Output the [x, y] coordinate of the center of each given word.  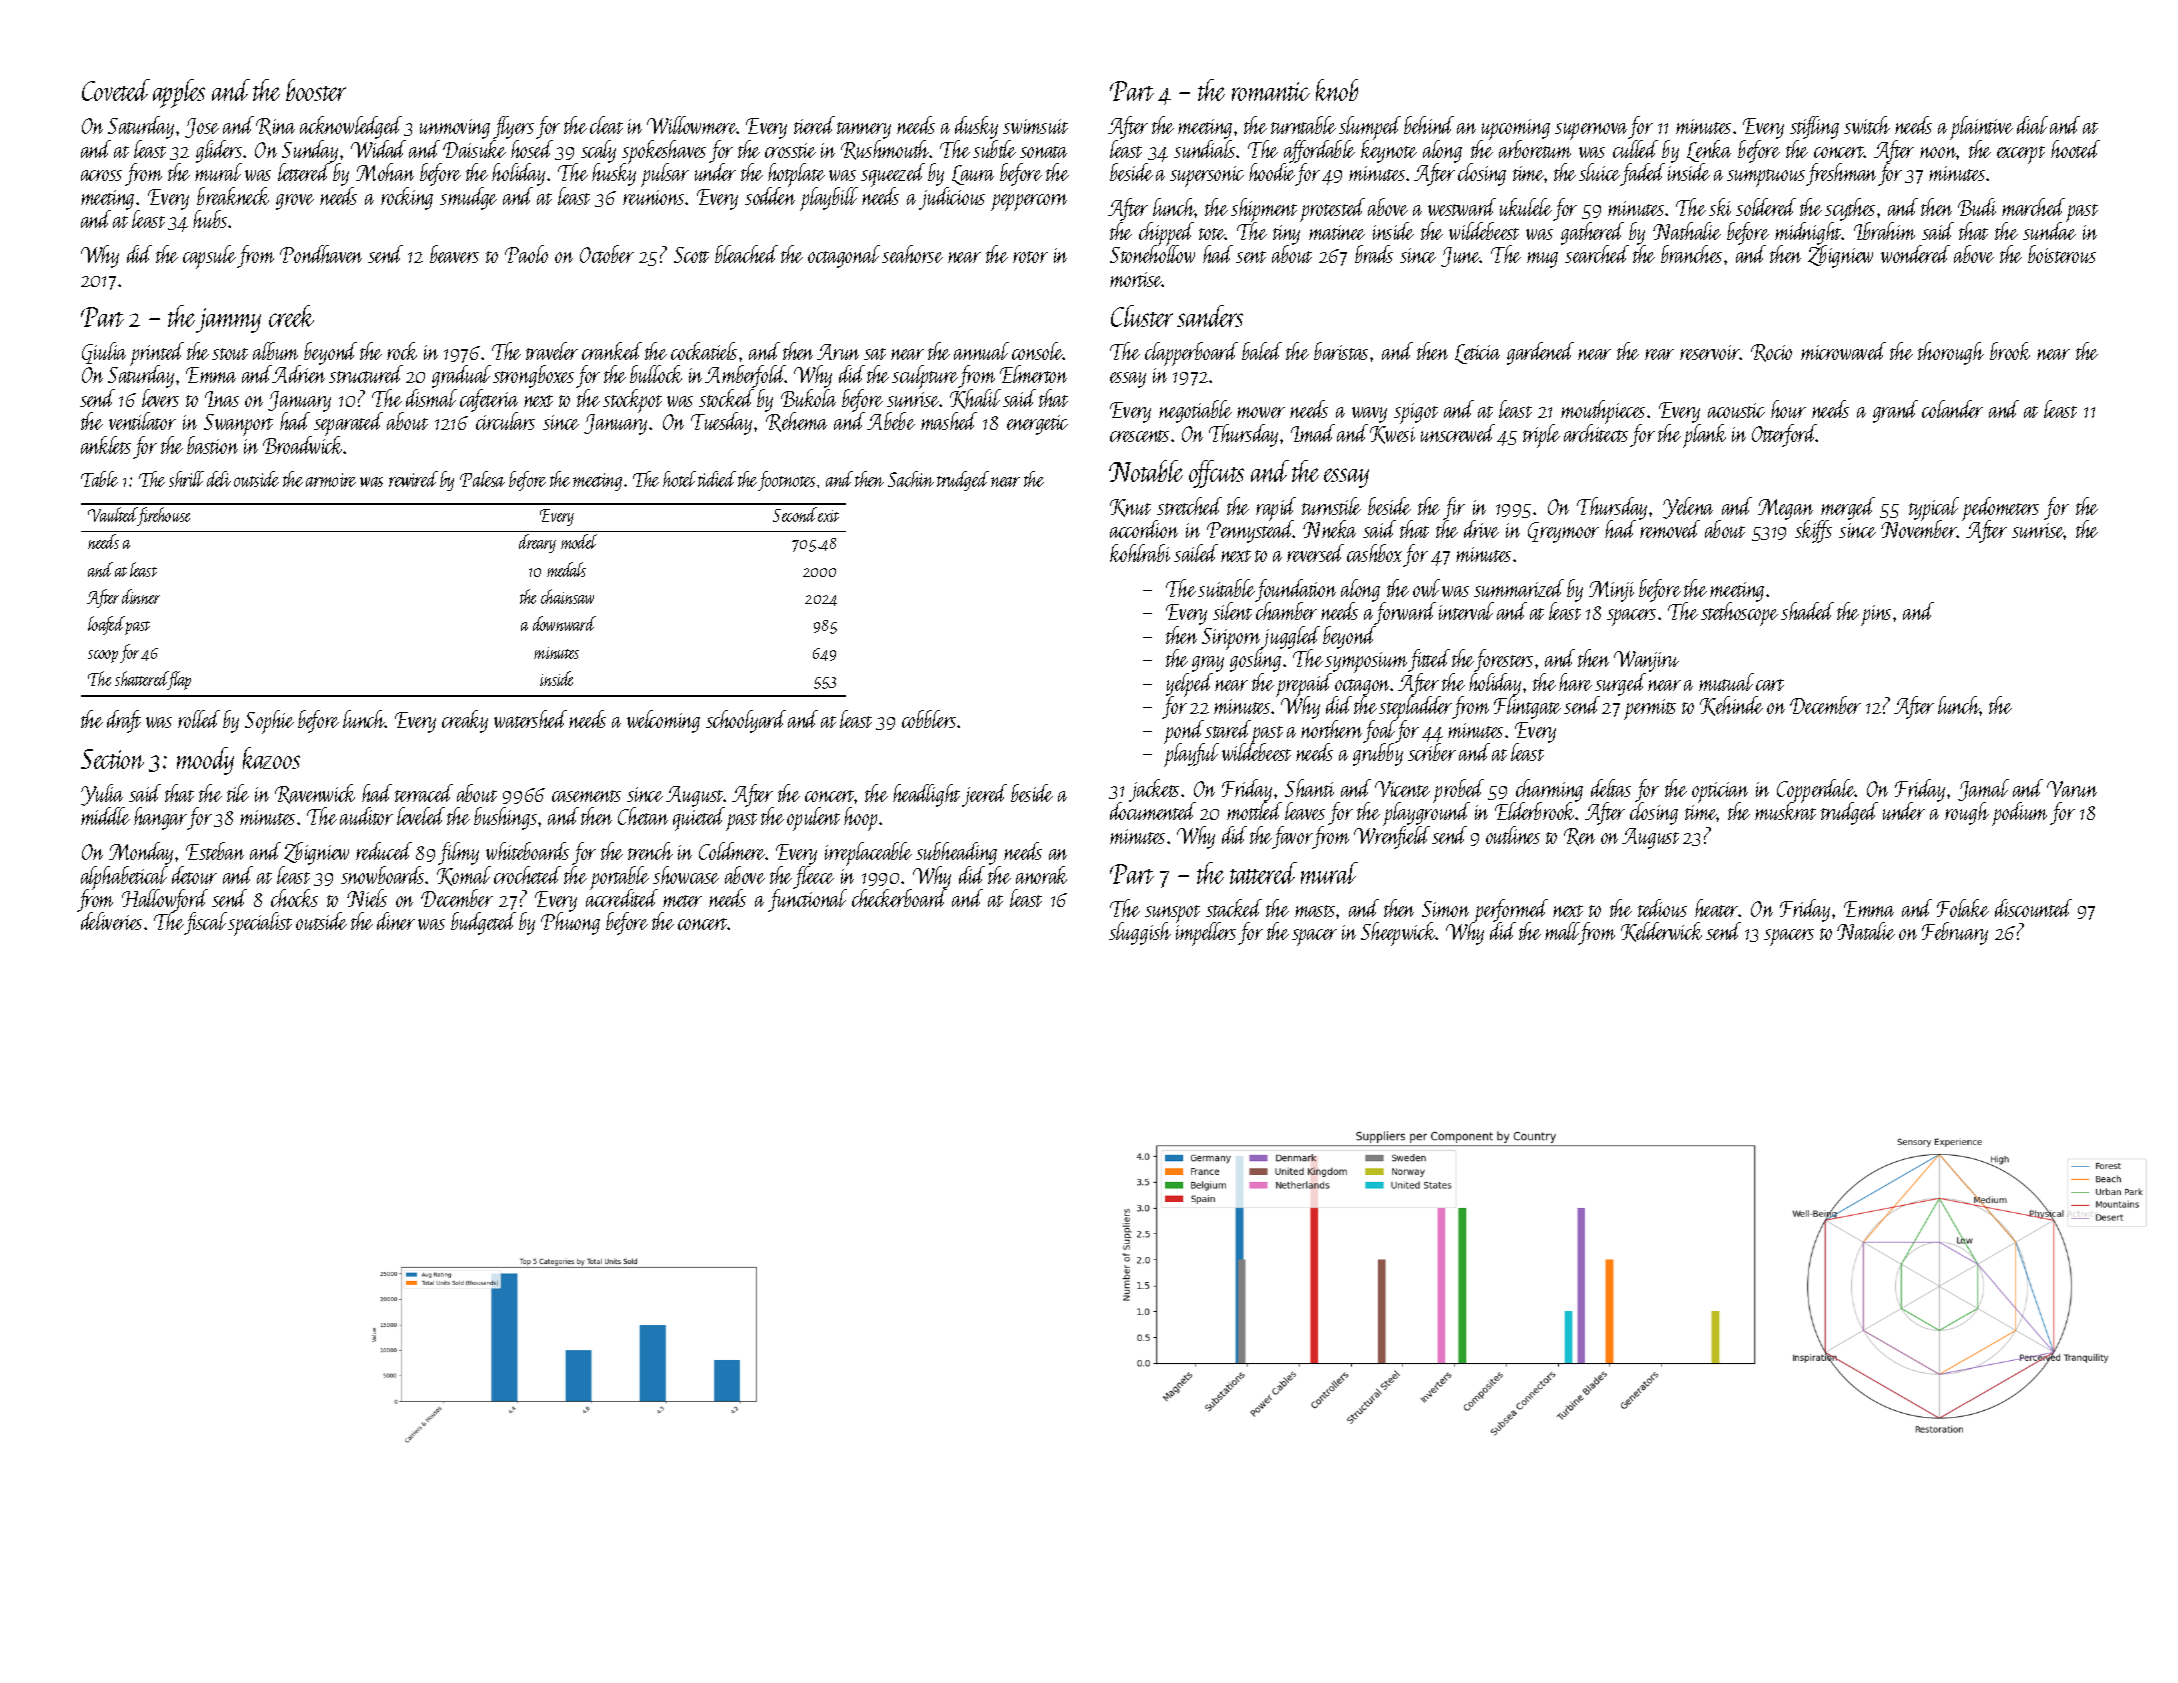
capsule [209, 257]
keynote [1389, 151]
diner [396, 921]
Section [112, 759]
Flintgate [1527, 707]
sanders [1210, 316]
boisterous [2062, 254]
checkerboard [899, 898]
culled [1635, 149]
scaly [598, 151]
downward [564, 623]
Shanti [1309, 788]
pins [1876, 615]
